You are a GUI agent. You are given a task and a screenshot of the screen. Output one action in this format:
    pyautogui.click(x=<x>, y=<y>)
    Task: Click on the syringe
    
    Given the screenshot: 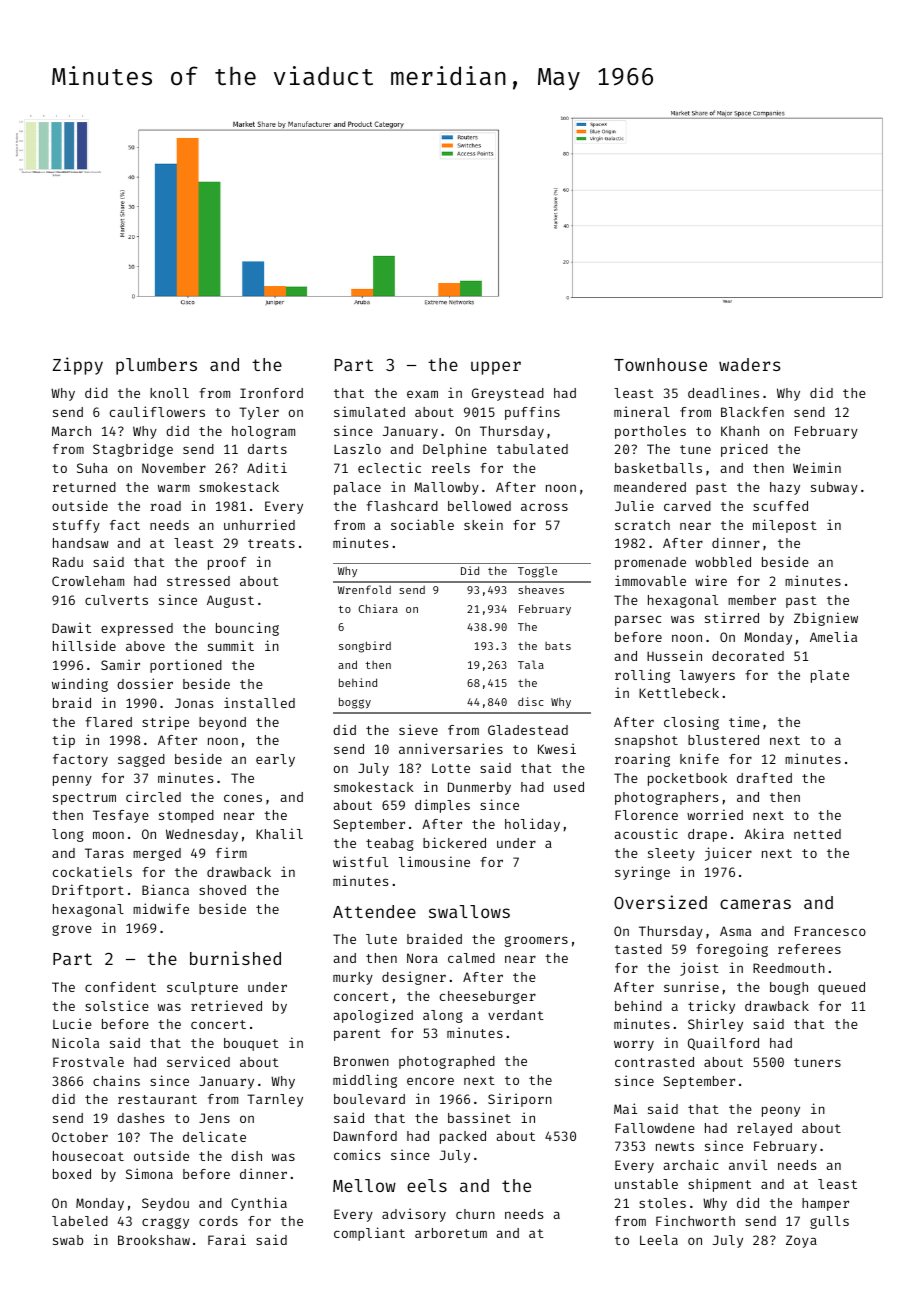 What is the action you would take?
    pyautogui.click(x=642, y=873)
